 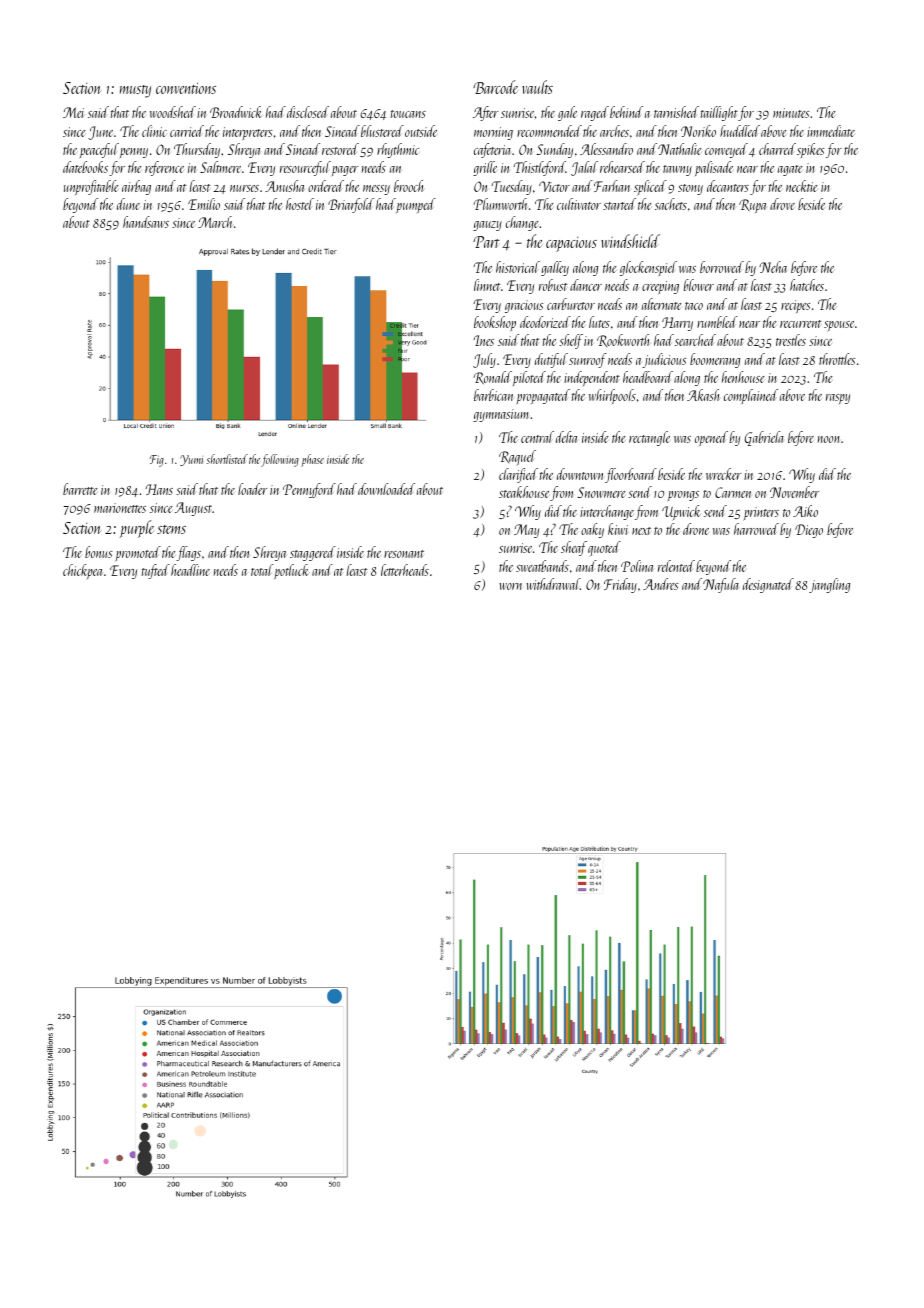 What do you see at coordinates (227, 459) in the screenshot?
I see `shortlisted` at bounding box center [227, 459].
